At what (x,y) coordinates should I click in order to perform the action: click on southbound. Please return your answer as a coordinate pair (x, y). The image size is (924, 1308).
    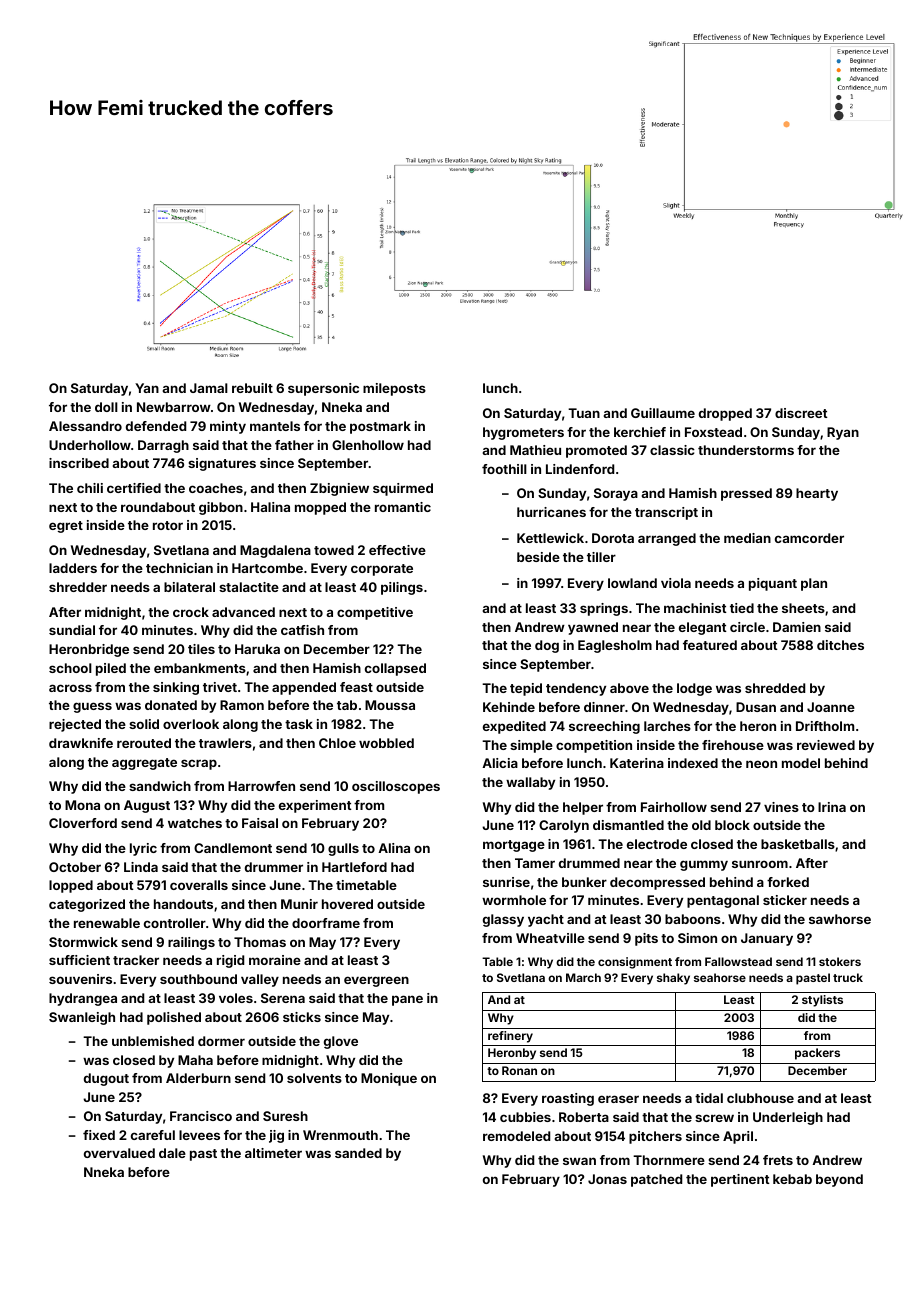
    Looking at the image, I should click on (198, 979).
